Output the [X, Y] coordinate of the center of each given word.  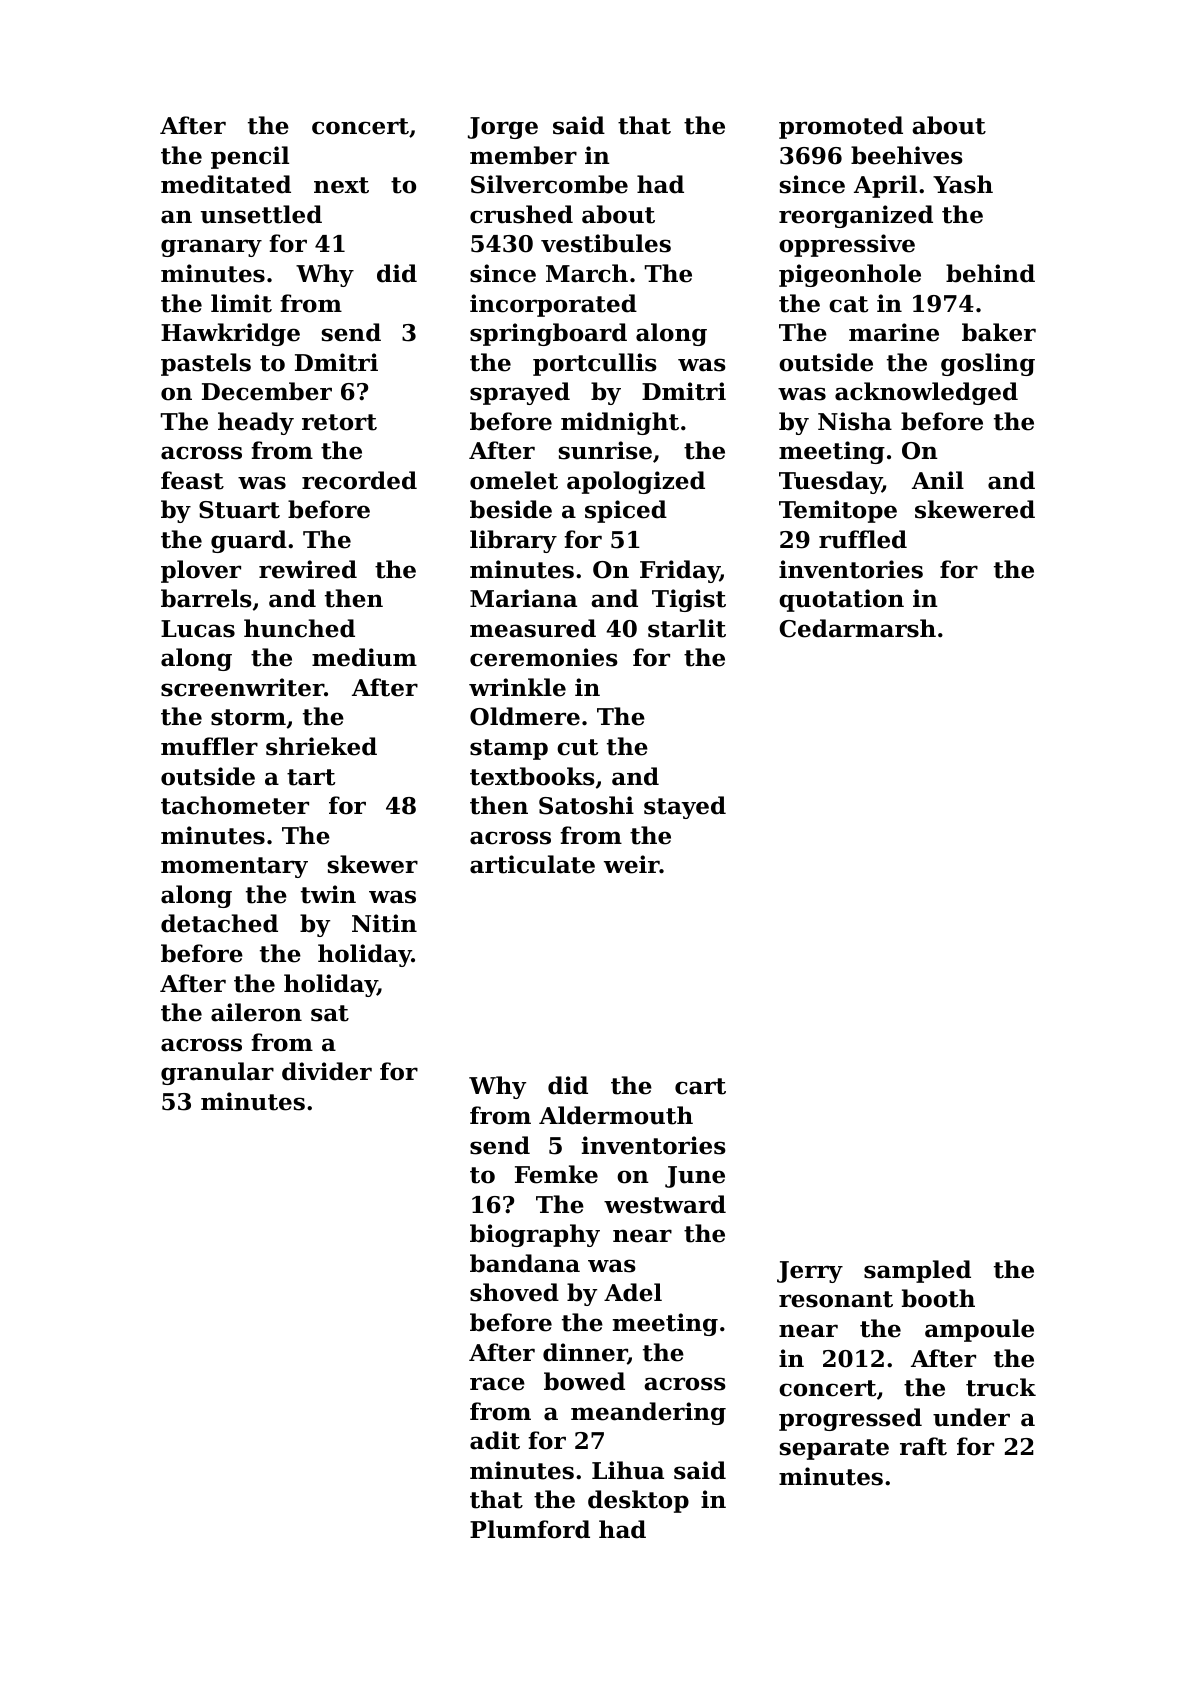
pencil [250, 157]
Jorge [503, 128]
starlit [687, 628]
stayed [685, 807]
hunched [299, 628]
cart [700, 1086]
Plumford [530, 1529]
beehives [907, 155]
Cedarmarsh [857, 628]
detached [219, 923]
